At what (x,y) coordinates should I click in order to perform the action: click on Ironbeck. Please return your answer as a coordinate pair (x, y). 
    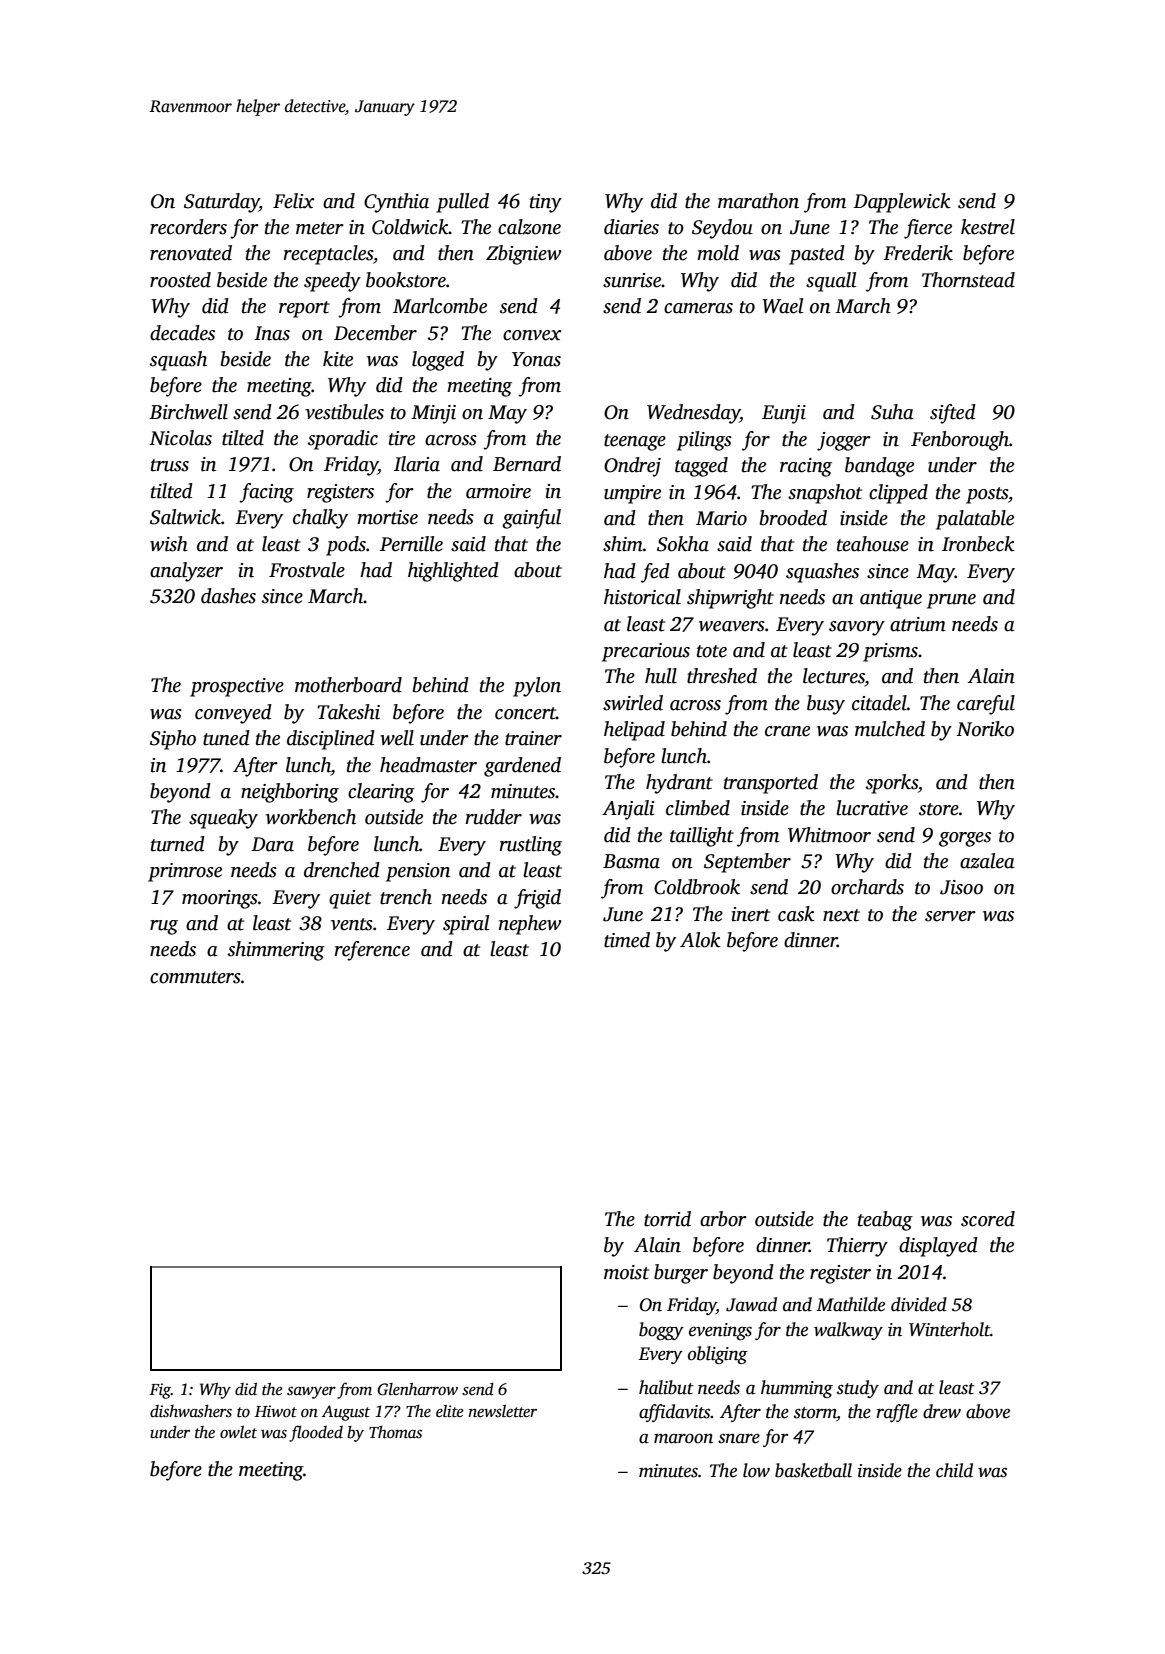
    Looking at the image, I should click on (978, 544).
